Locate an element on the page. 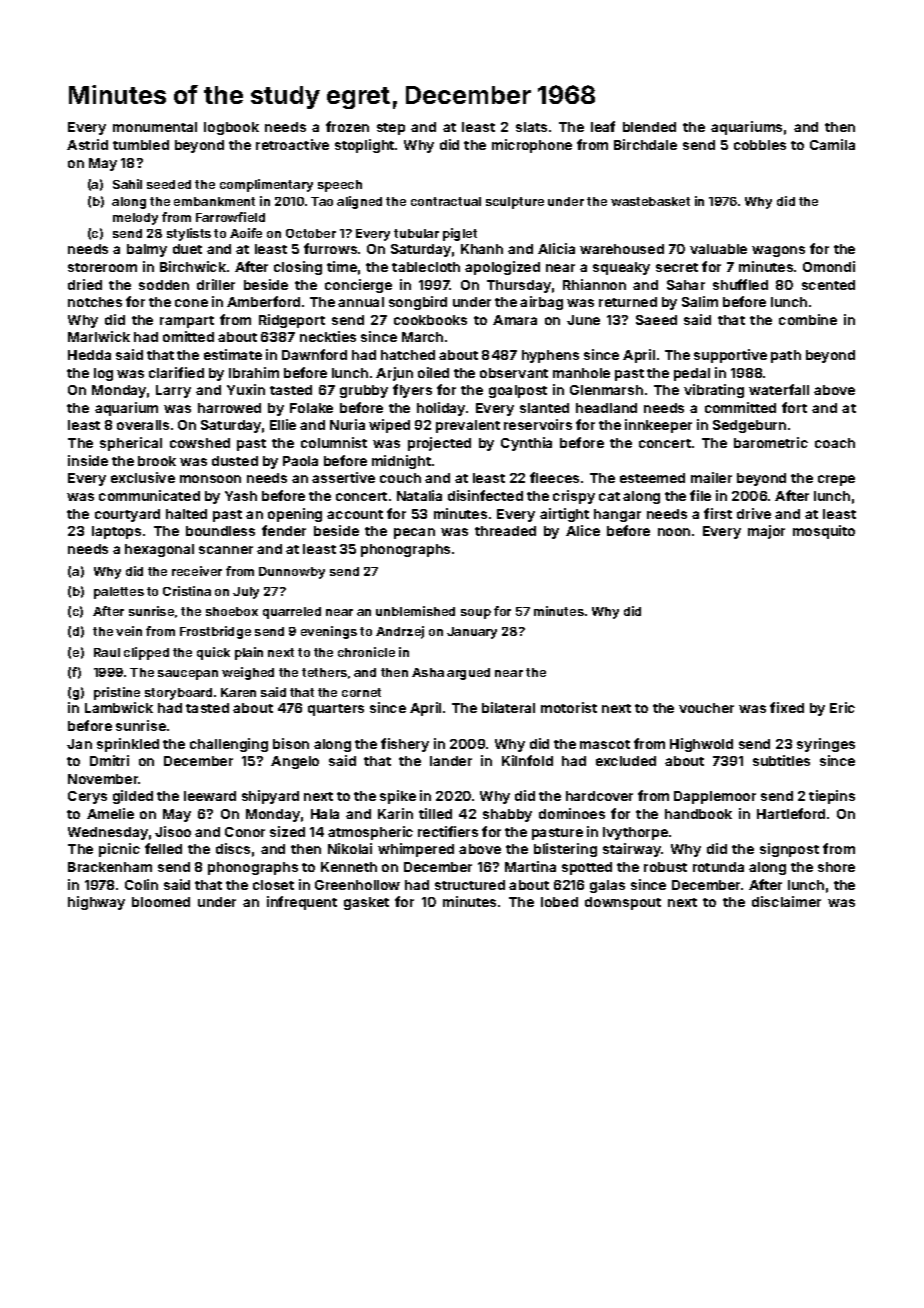 The height and width of the image is (1308, 924). Omondi is located at coordinates (829, 266).
